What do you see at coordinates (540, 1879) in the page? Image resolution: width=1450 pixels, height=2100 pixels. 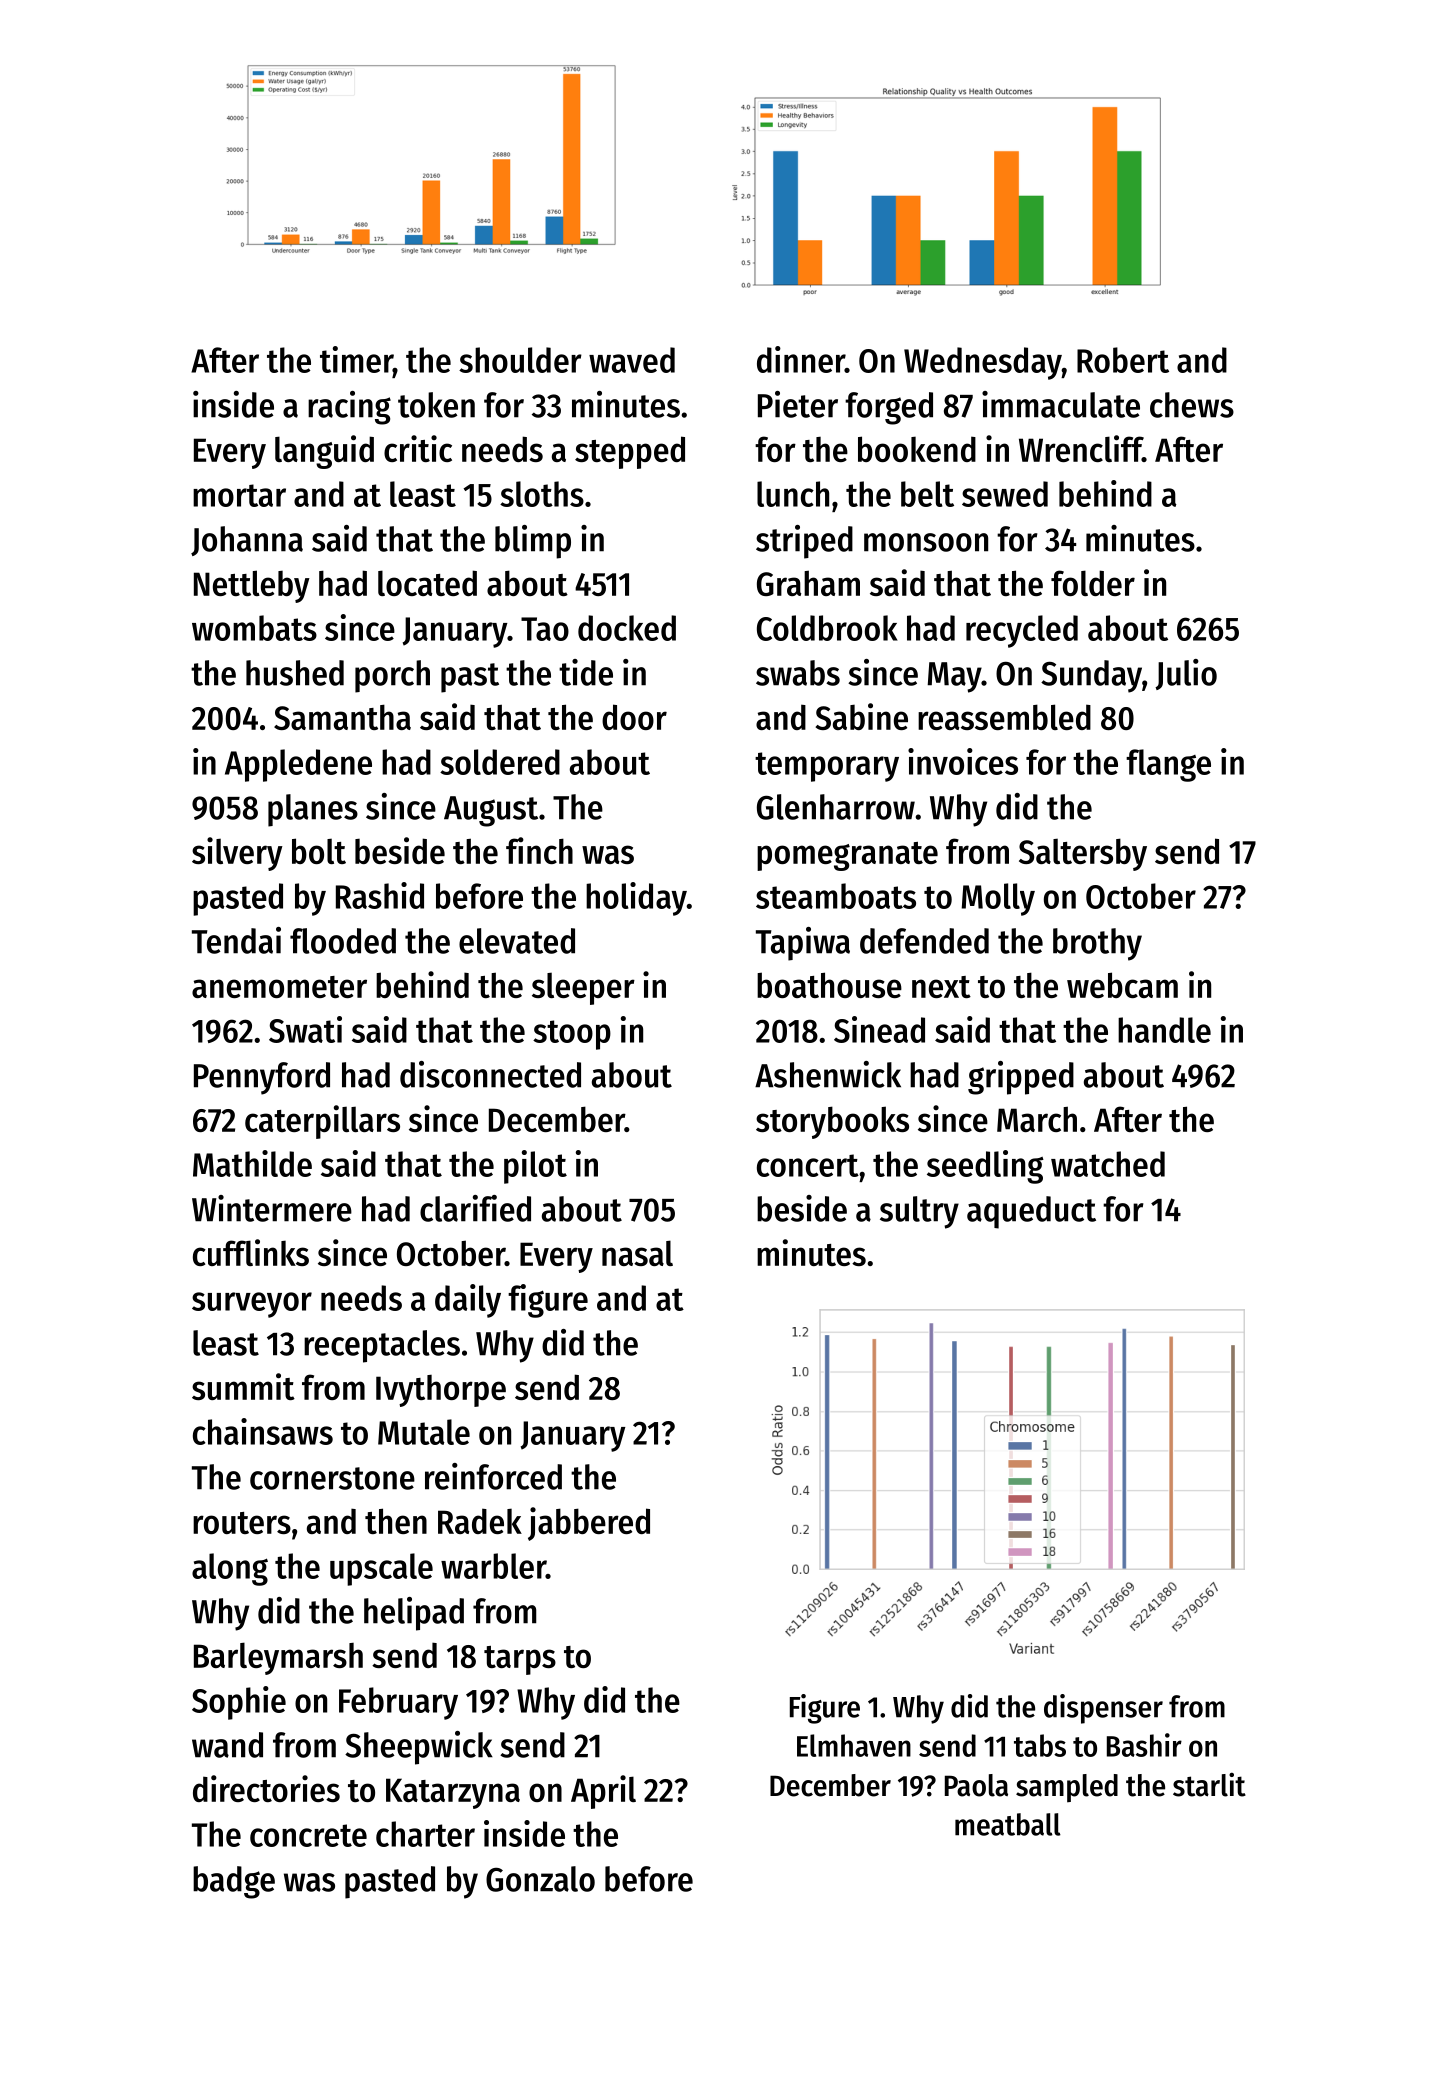 I see `Gonzalo` at bounding box center [540, 1879].
